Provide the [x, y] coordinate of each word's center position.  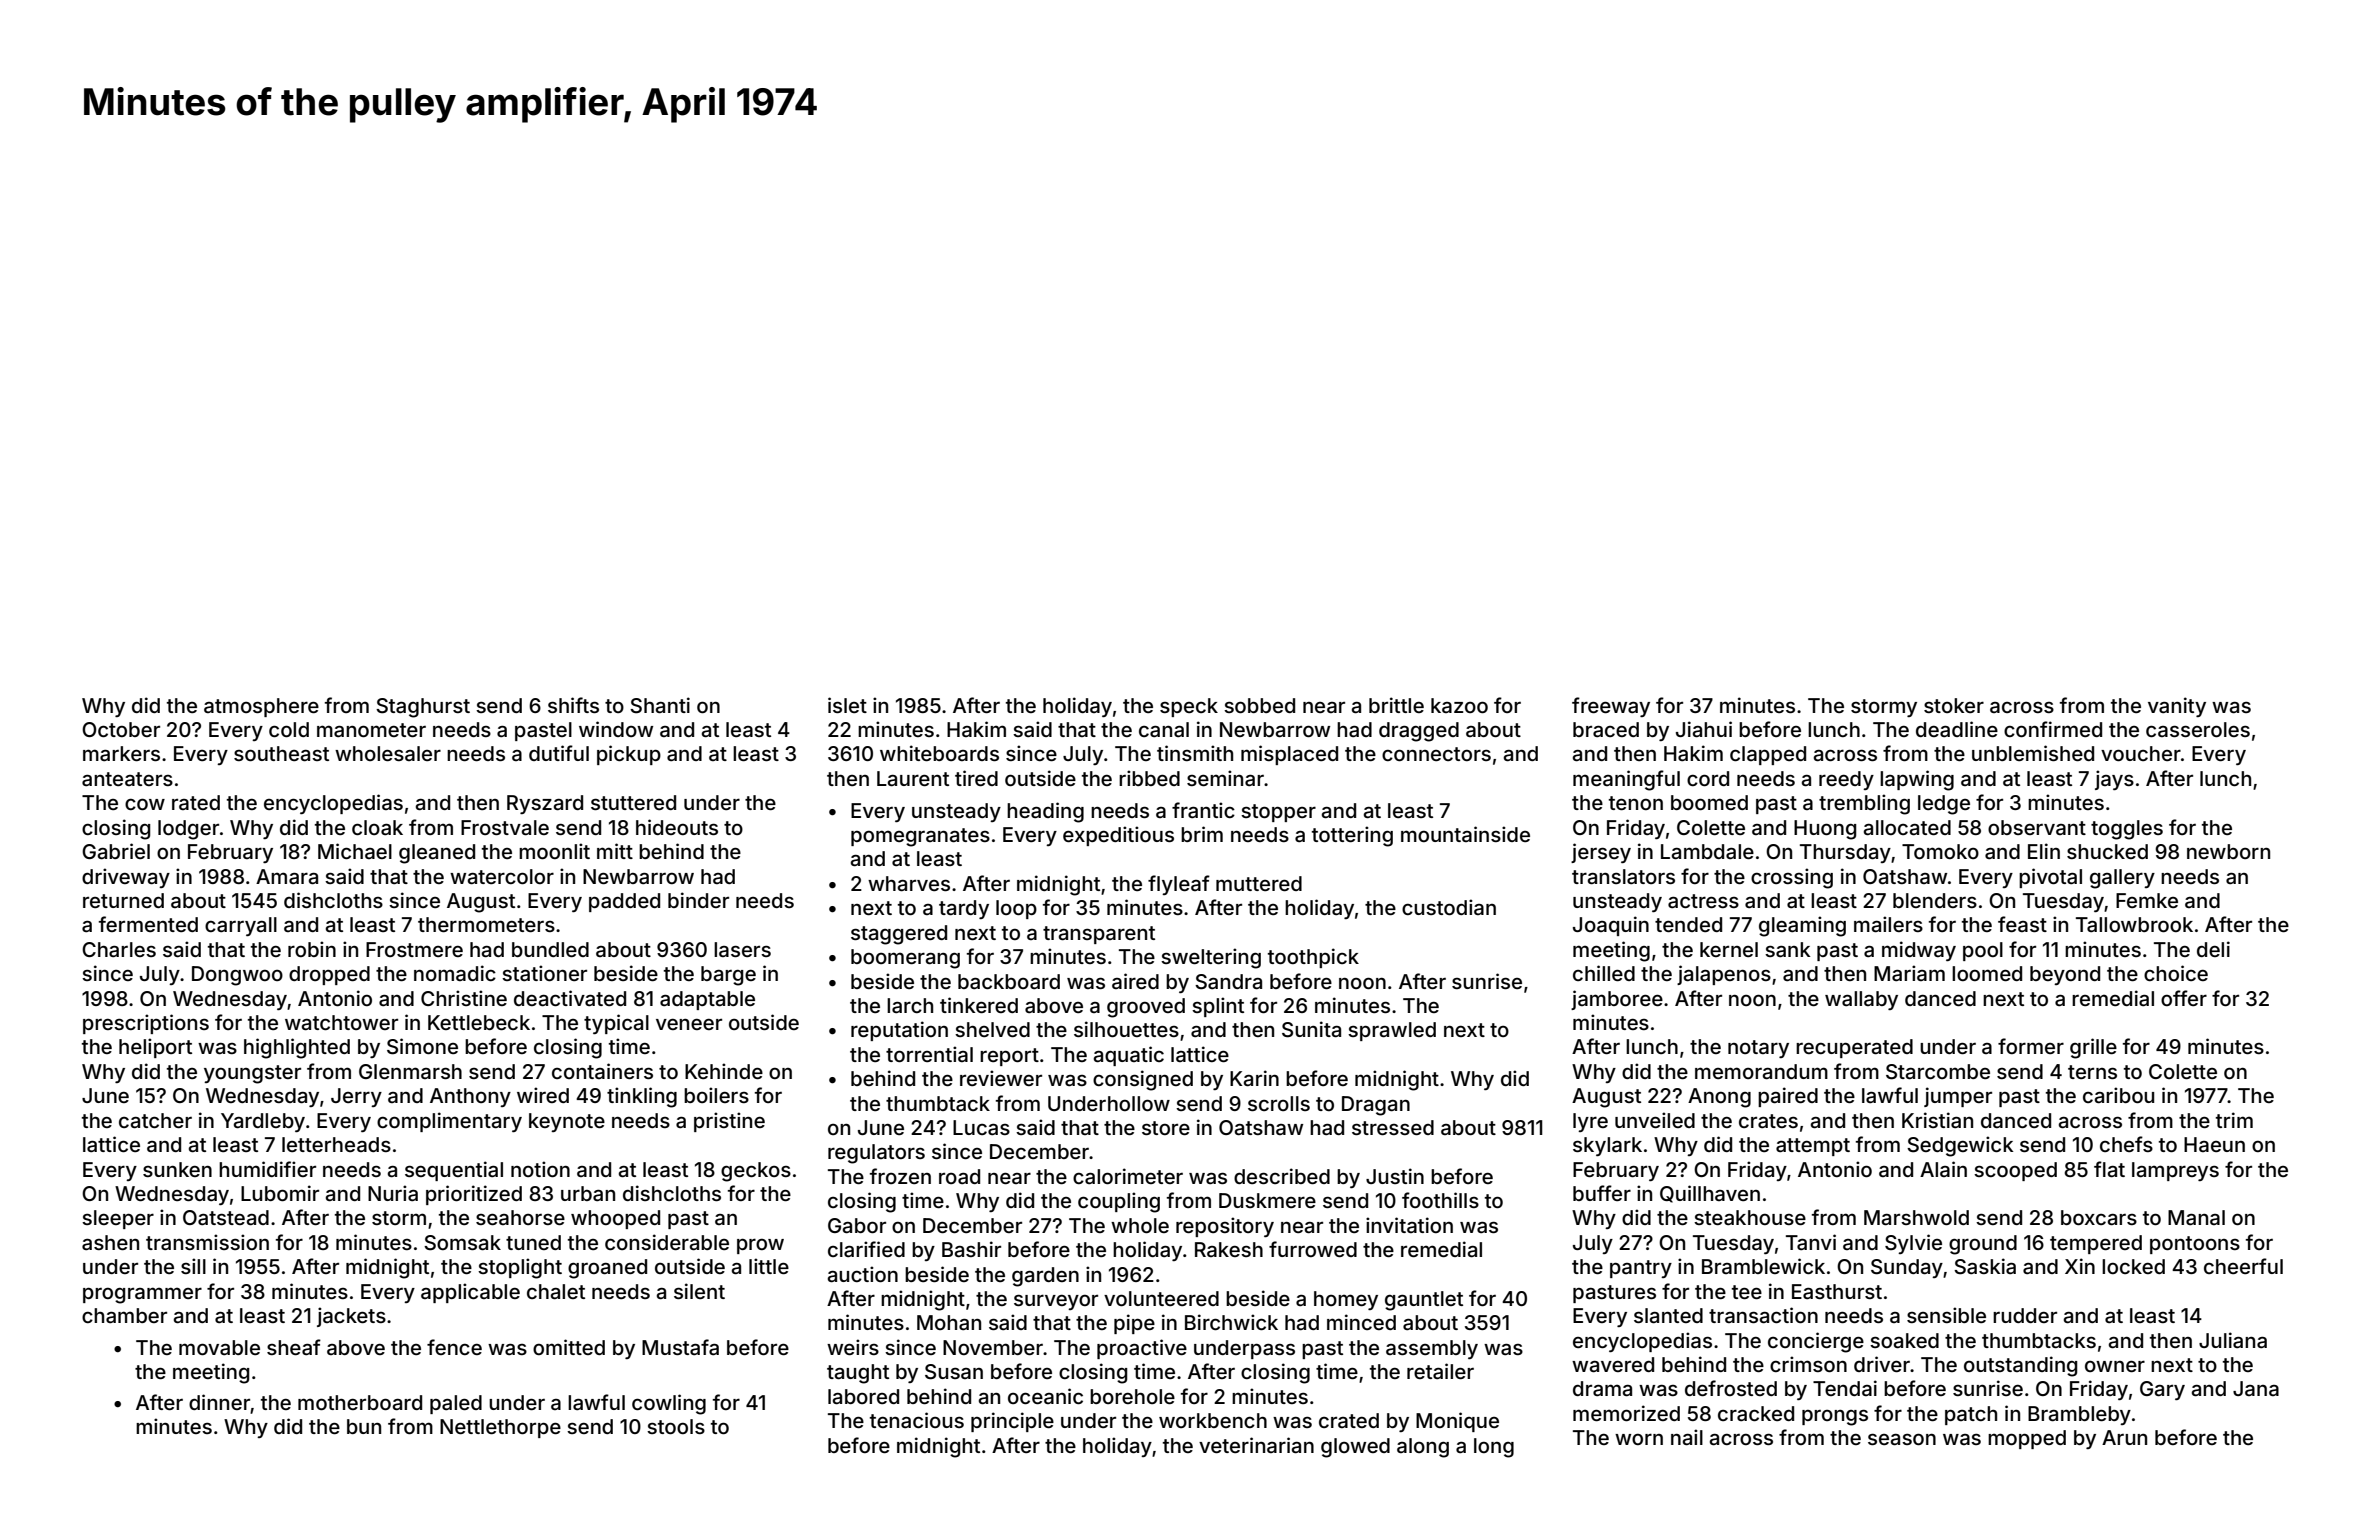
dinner [219, 1402]
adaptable [707, 1000]
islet [847, 705]
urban [588, 1193]
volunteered [1161, 1298]
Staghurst [423, 708]
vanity [2177, 707]
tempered [2096, 1244]
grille [2093, 1048]
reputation [899, 1031]
